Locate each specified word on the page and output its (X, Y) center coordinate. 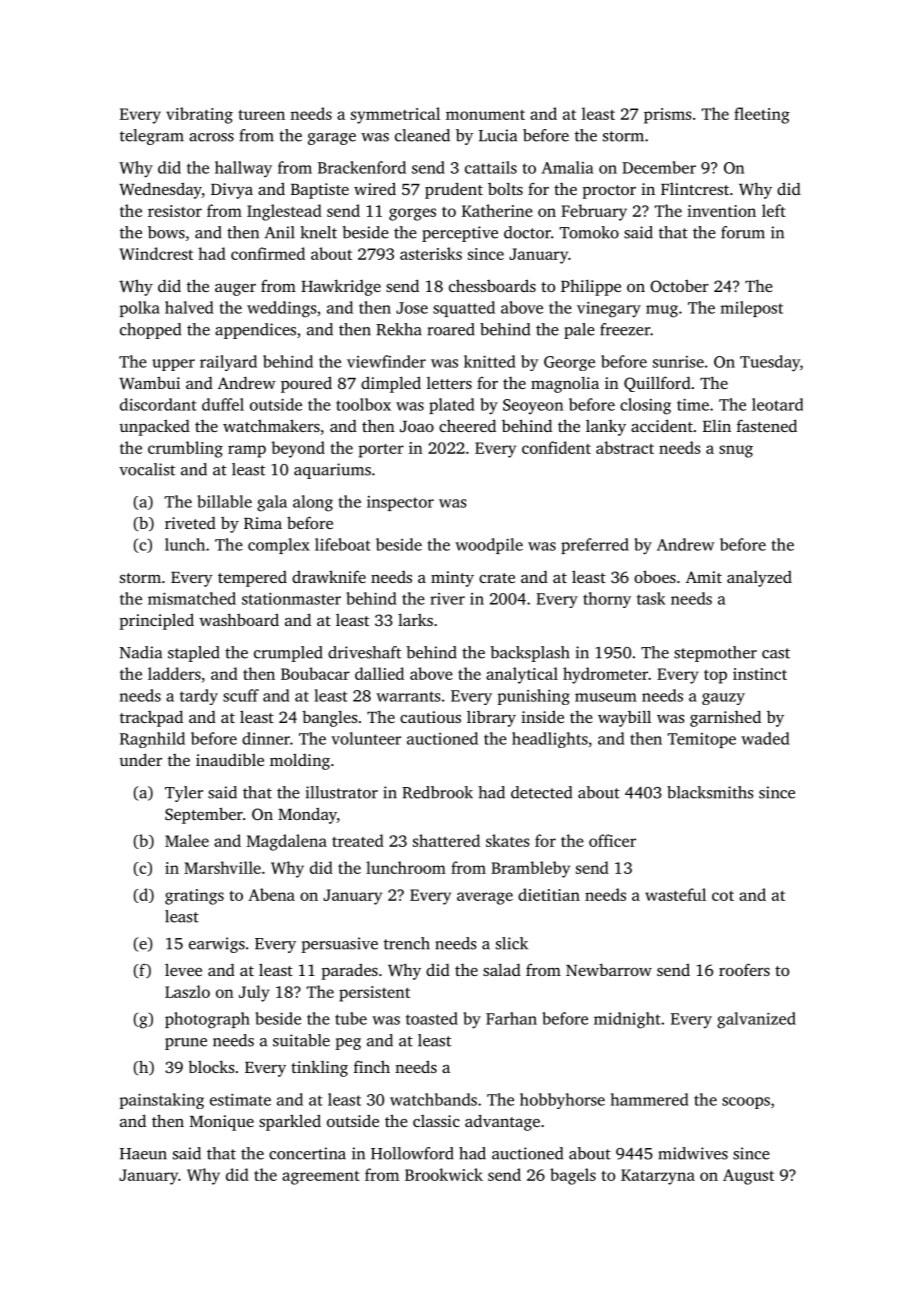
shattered (446, 840)
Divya (232, 191)
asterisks (431, 253)
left (774, 210)
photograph (207, 1020)
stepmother (715, 654)
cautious (430, 717)
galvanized (756, 1020)
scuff (241, 695)
